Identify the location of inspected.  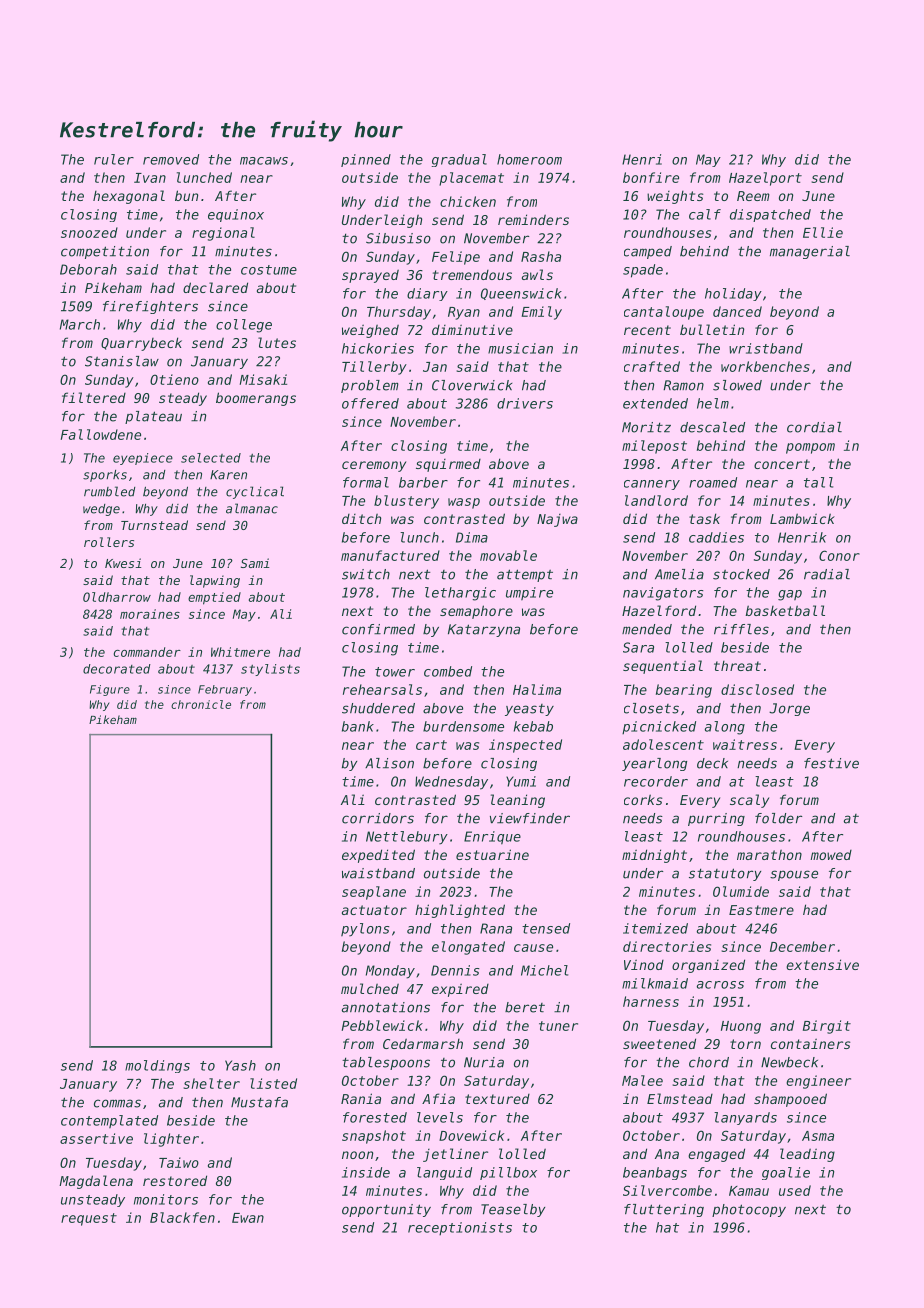
(525, 746).
